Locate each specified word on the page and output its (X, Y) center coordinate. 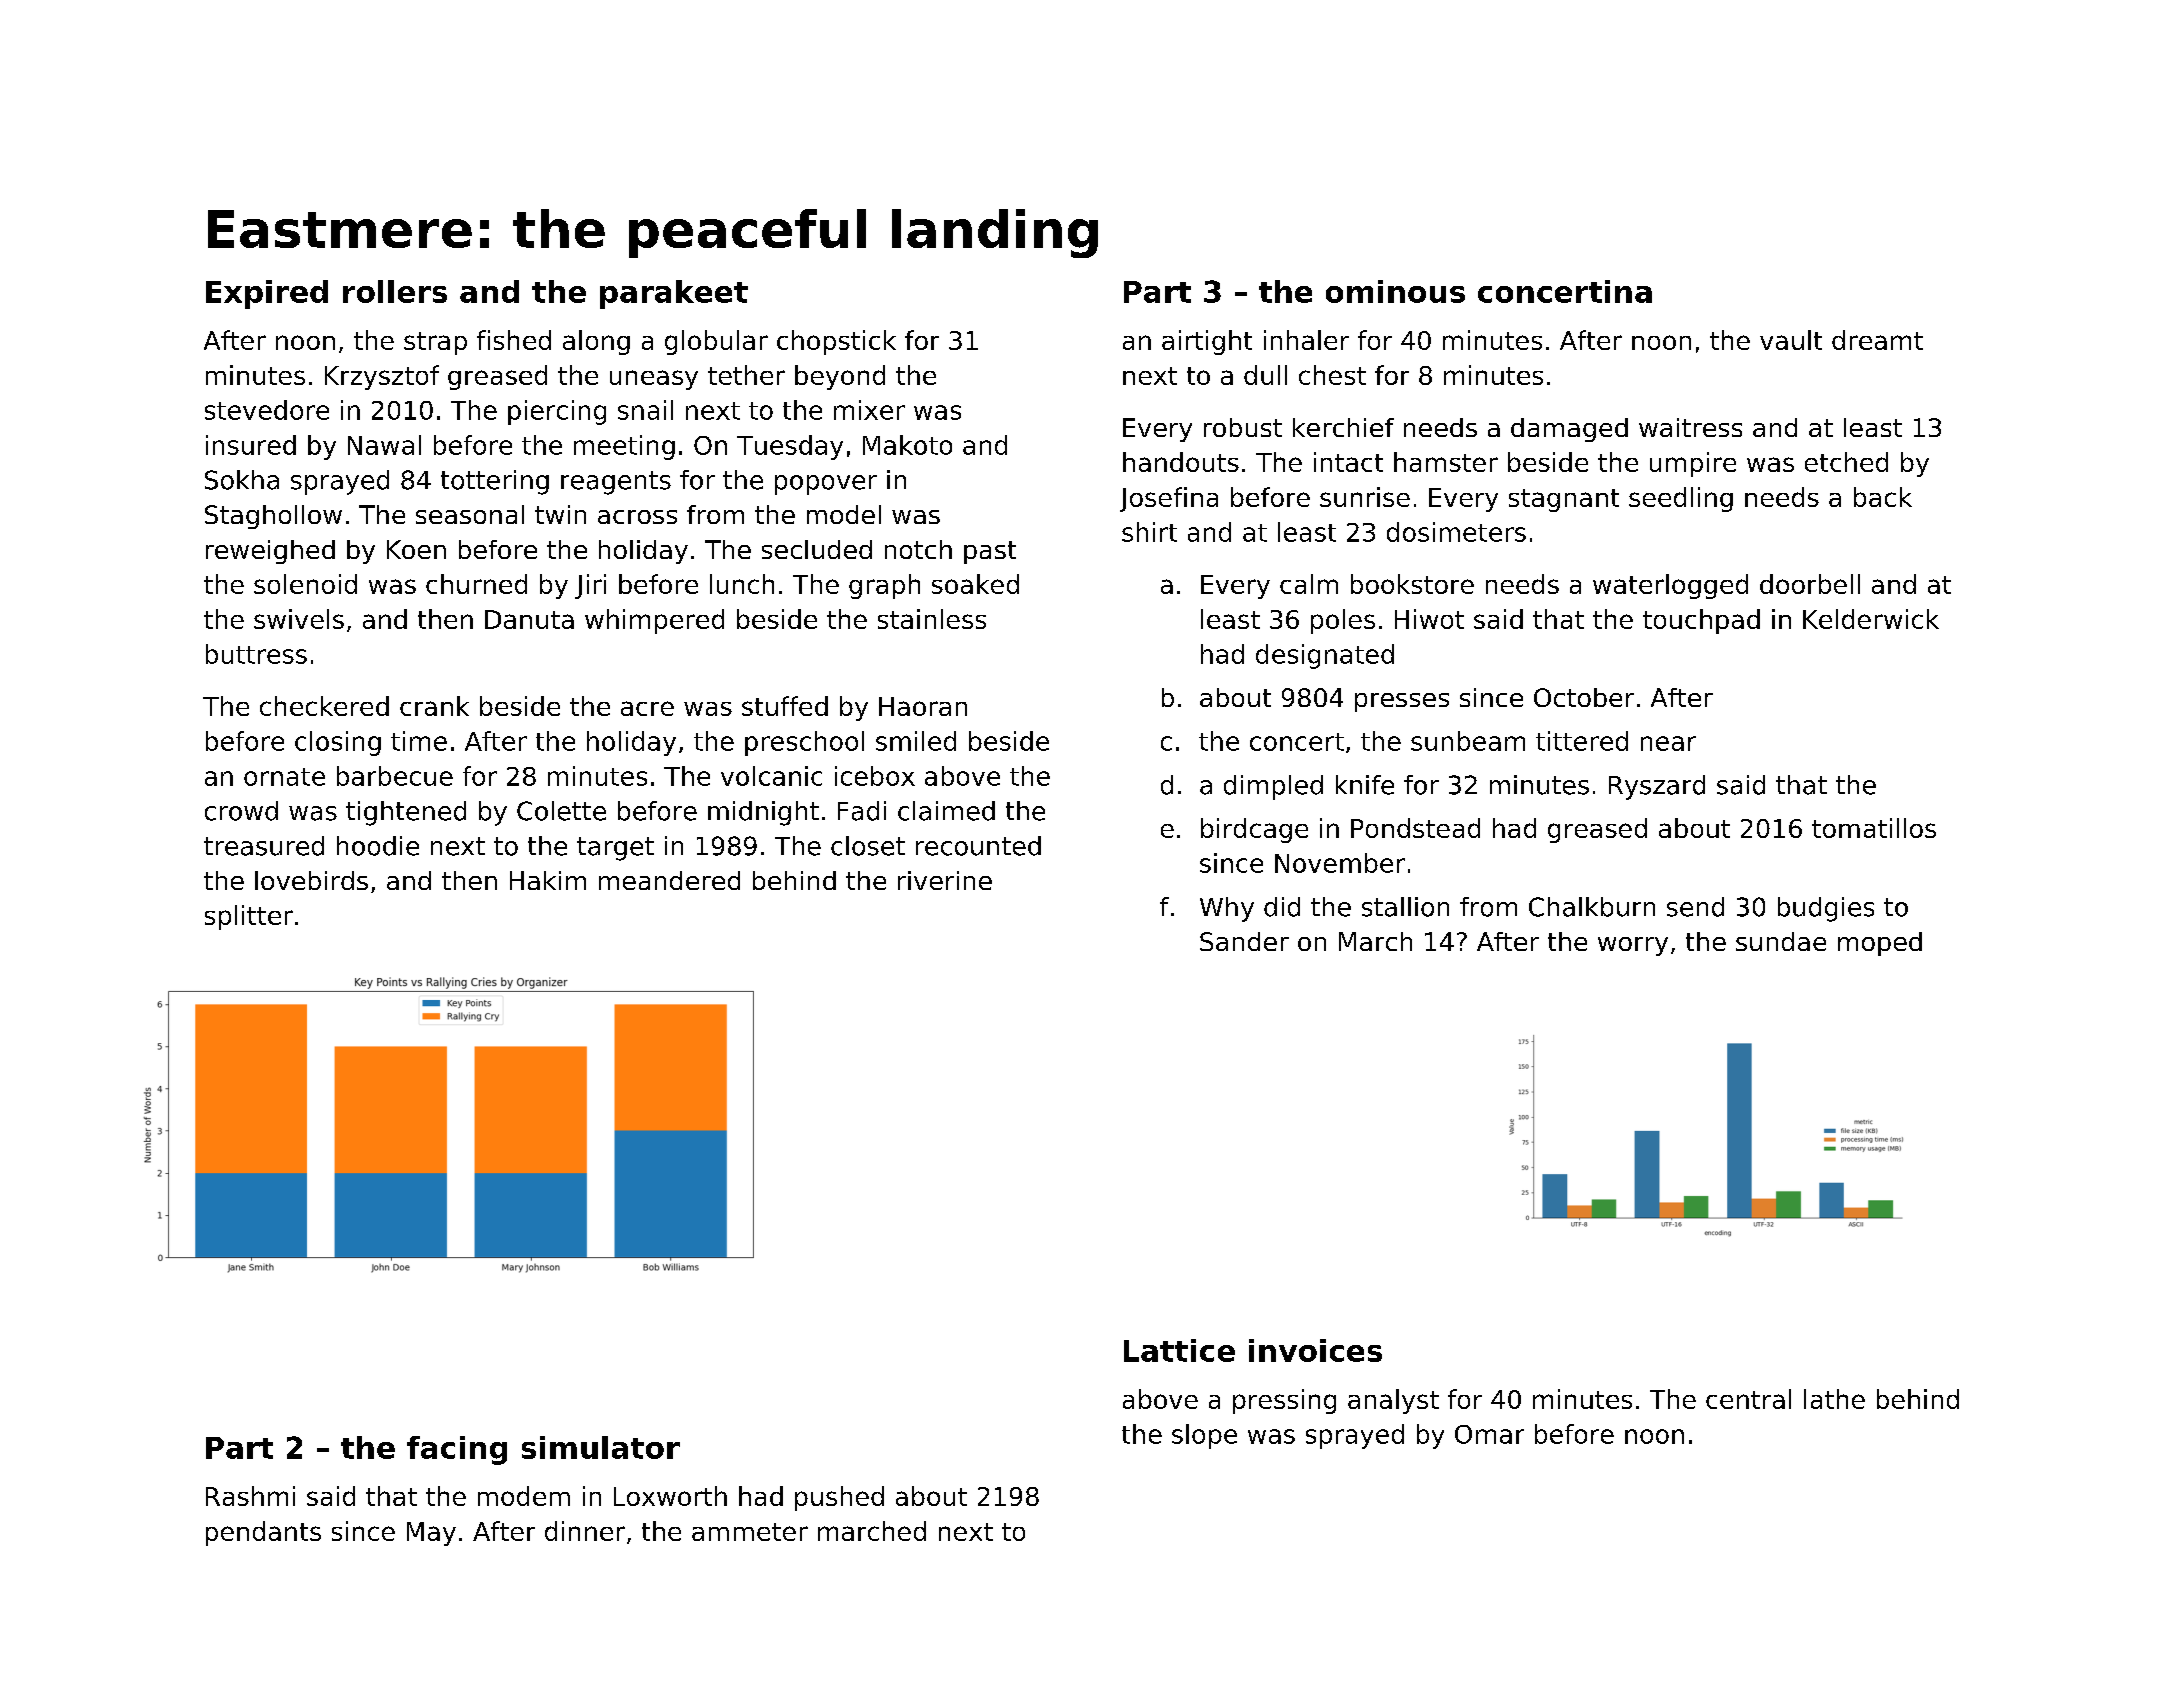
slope (1204, 1436)
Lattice (1179, 1350)
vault (1791, 340)
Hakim (548, 880)
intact (1348, 462)
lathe (1834, 1399)
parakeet (674, 294)
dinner (585, 1531)
